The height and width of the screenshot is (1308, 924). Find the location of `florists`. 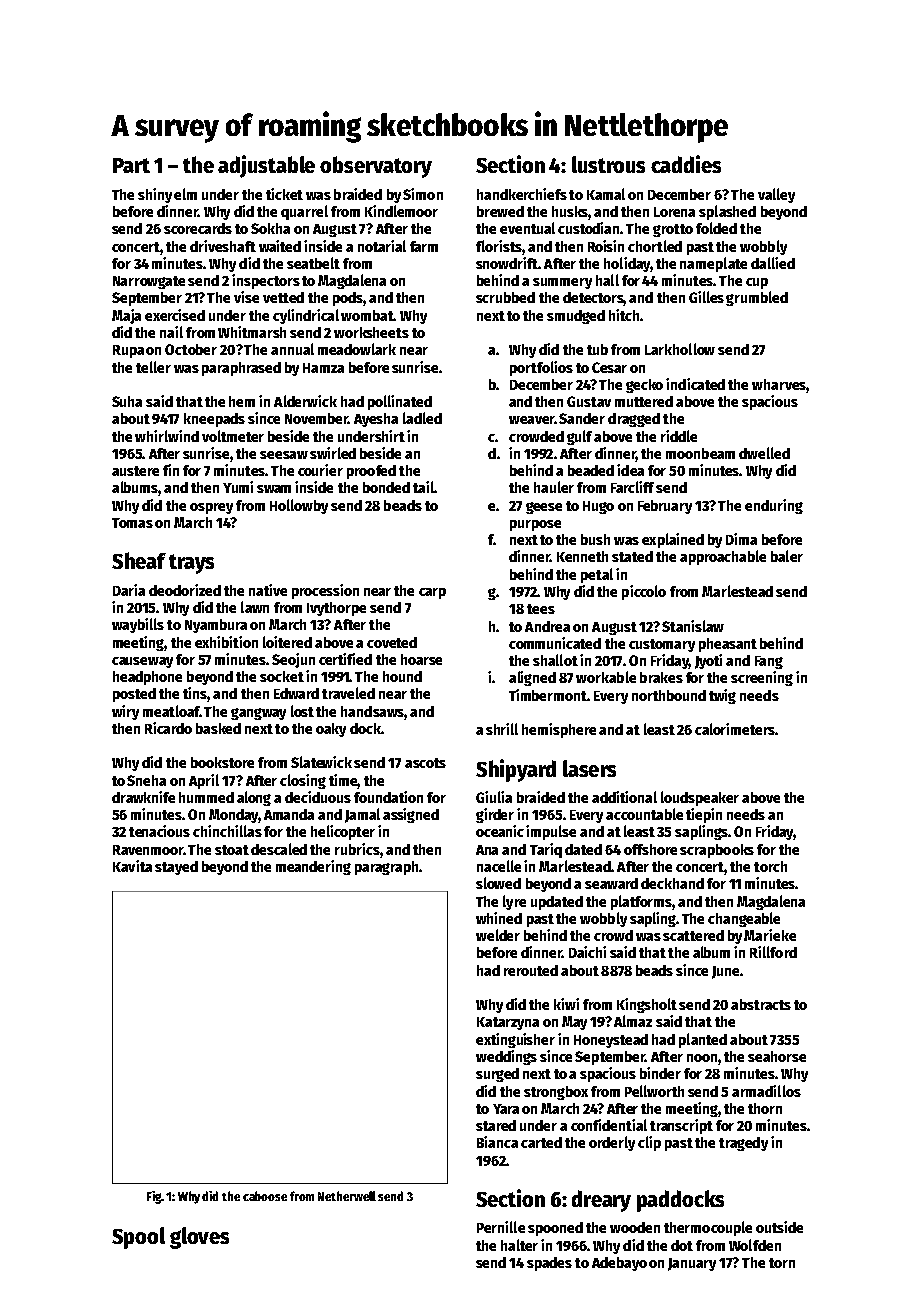

florists is located at coordinates (499, 246).
